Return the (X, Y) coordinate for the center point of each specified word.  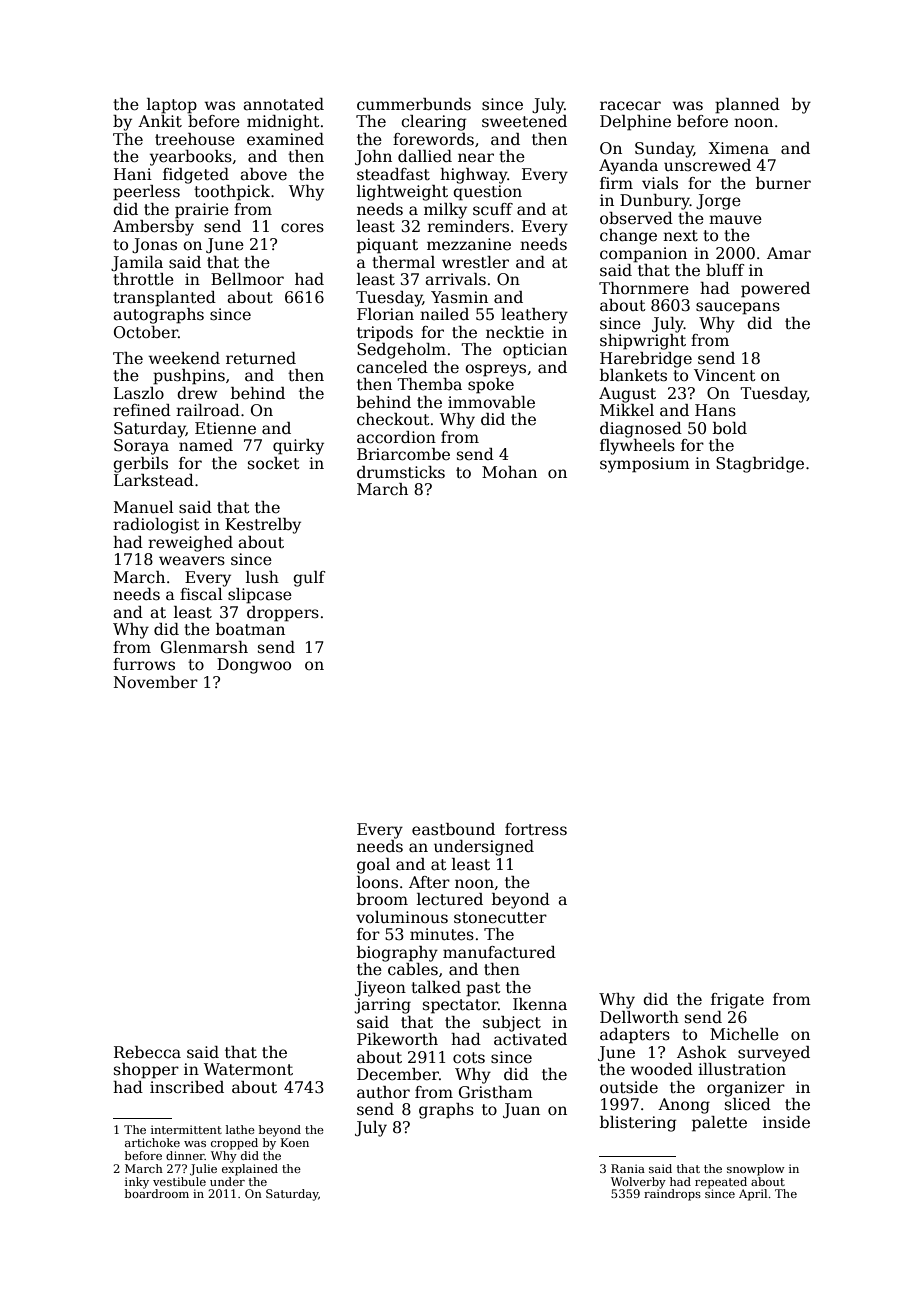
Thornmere (644, 288)
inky (137, 1183)
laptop (172, 106)
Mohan (509, 472)
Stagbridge (760, 465)
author (383, 1092)
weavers (192, 561)
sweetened (524, 121)
